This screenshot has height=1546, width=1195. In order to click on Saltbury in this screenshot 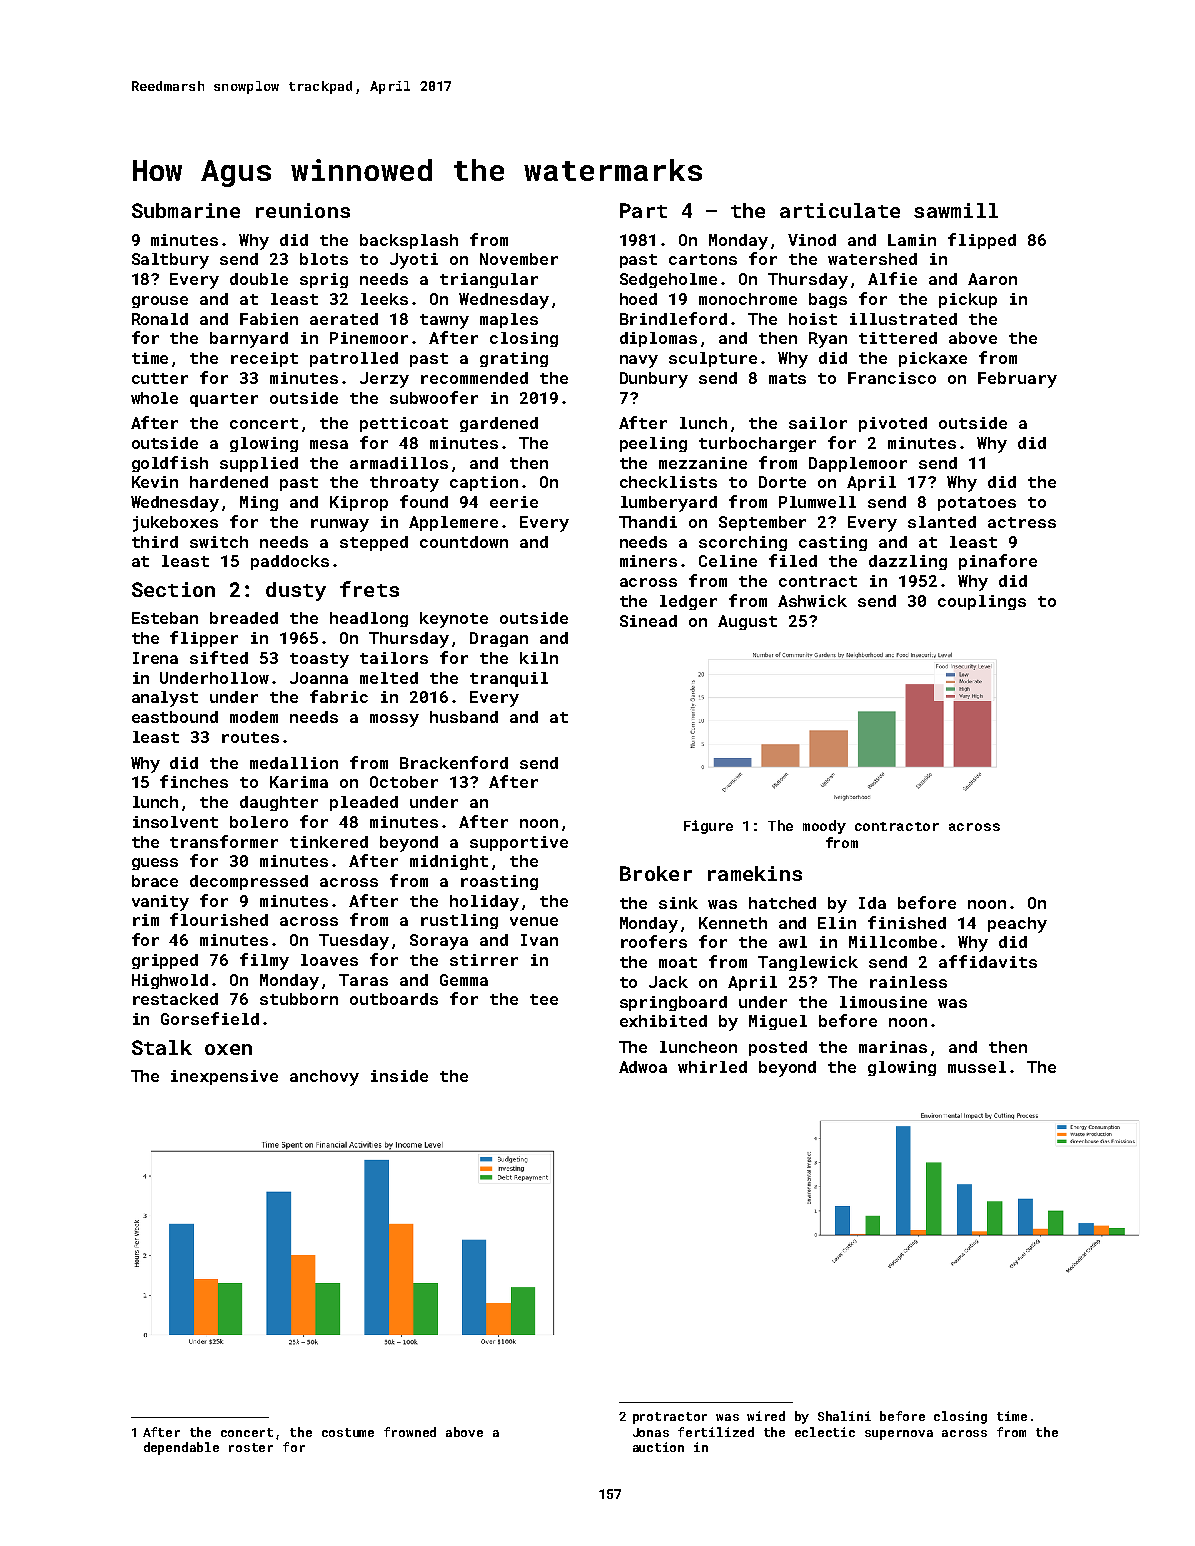, I will do `click(170, 261)`.
